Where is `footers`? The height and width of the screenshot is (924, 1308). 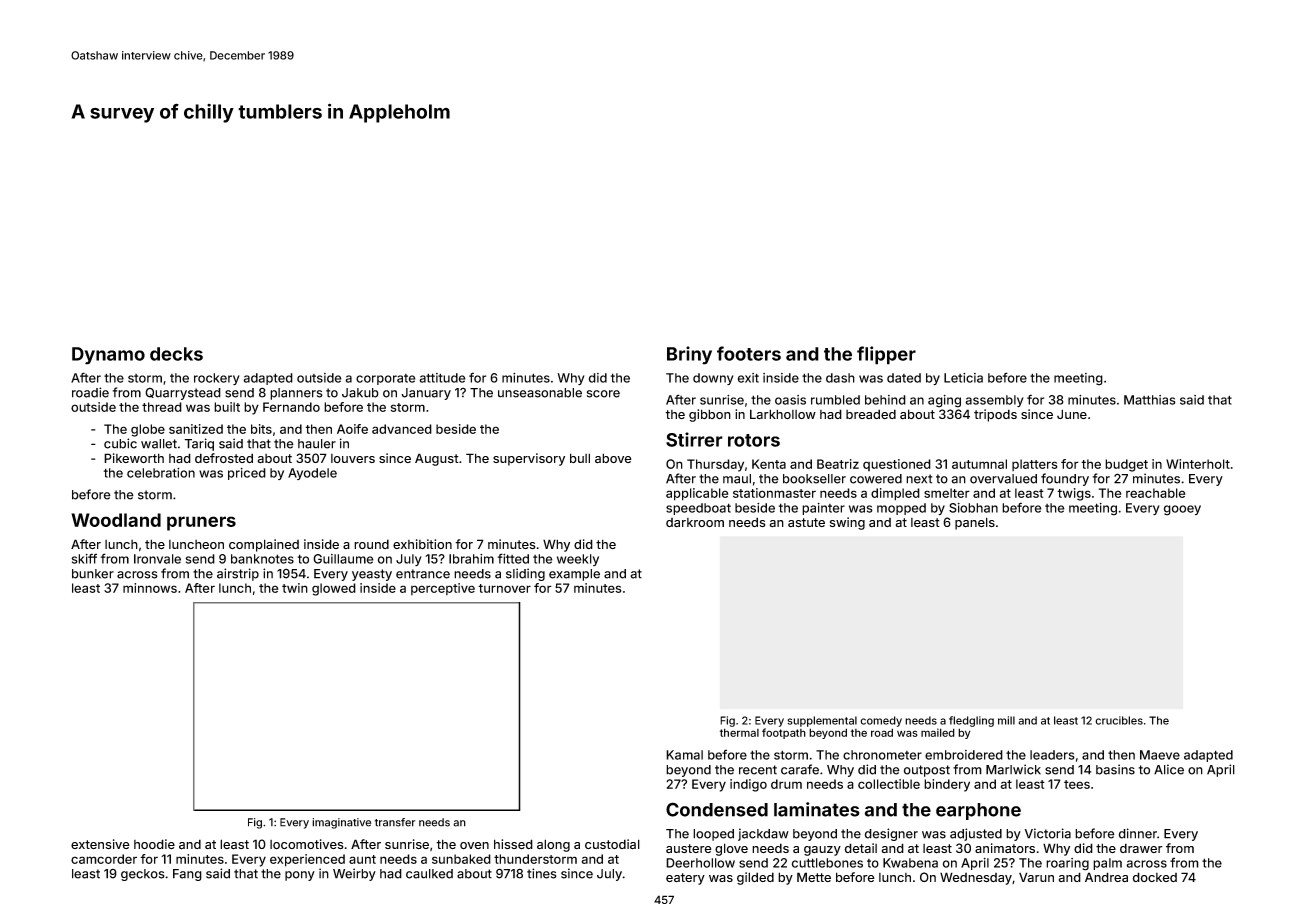
footers is located at coordinates (749, 353).
